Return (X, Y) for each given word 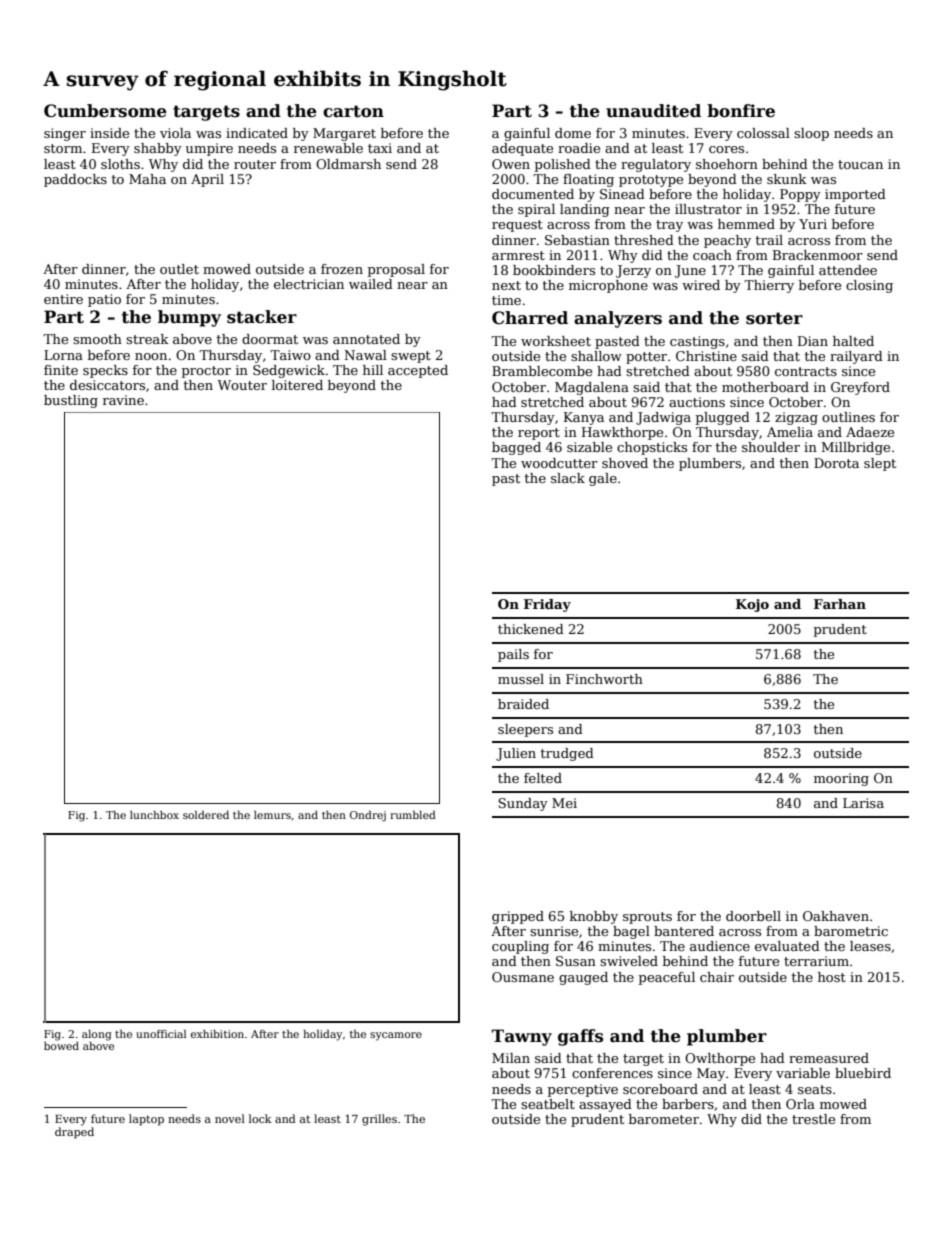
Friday (547, 605)
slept (880, 464)
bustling (71, 401)
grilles (379, 1120)
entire (63, 299)
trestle (813, 1119)
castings (697, 342)
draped (74, 1133)
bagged (516, 448)
